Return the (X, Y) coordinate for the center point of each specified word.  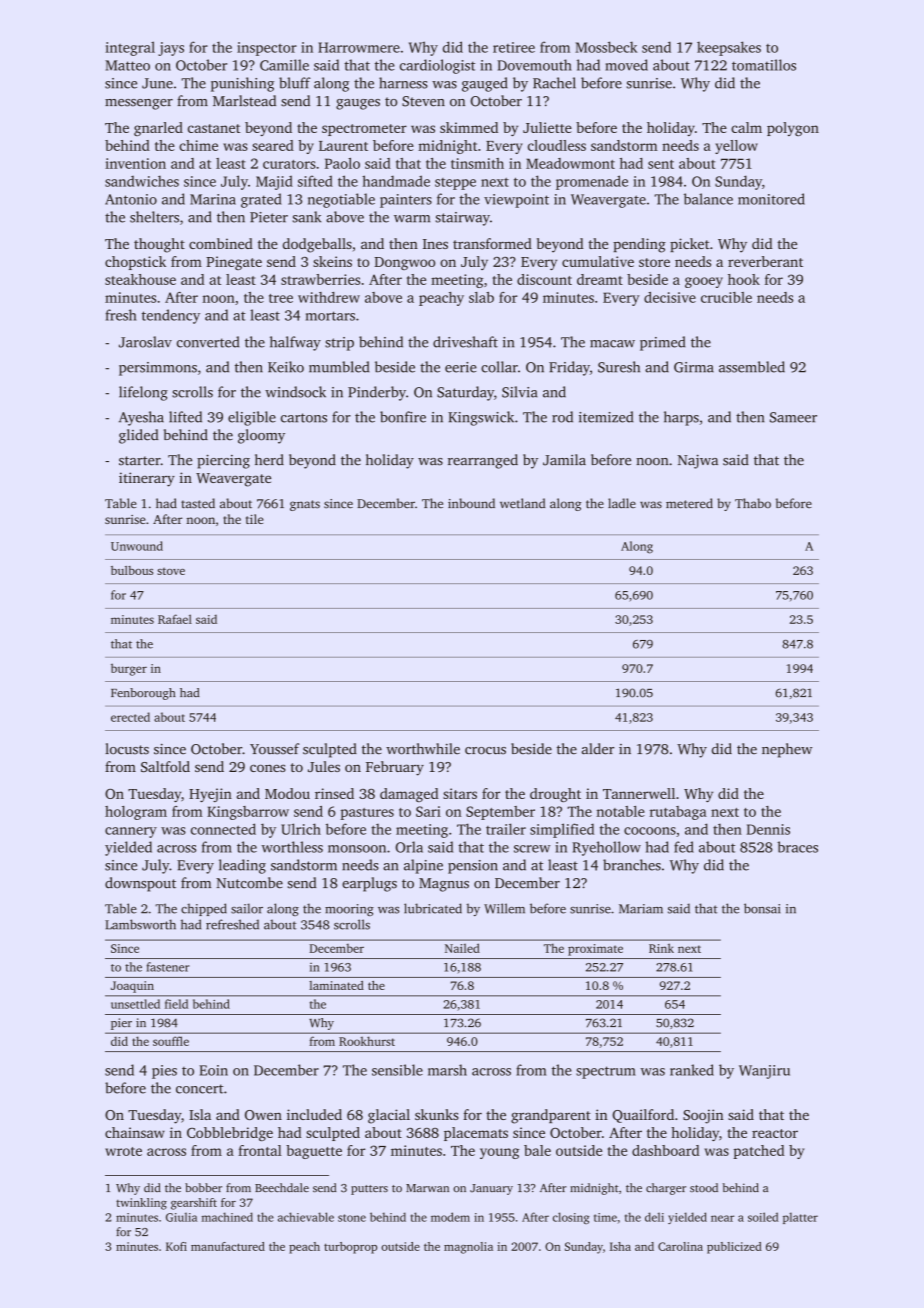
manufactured (228, 1246)
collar (499, 367)
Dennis (768, 829)
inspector (267, 49)
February (395, 768)
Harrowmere (359, 47)
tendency (171, 316)
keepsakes (729, 48)
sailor (247, 908)
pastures (367, 814)
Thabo (753, 503)
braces (797, 847)
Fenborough (143, 694)
